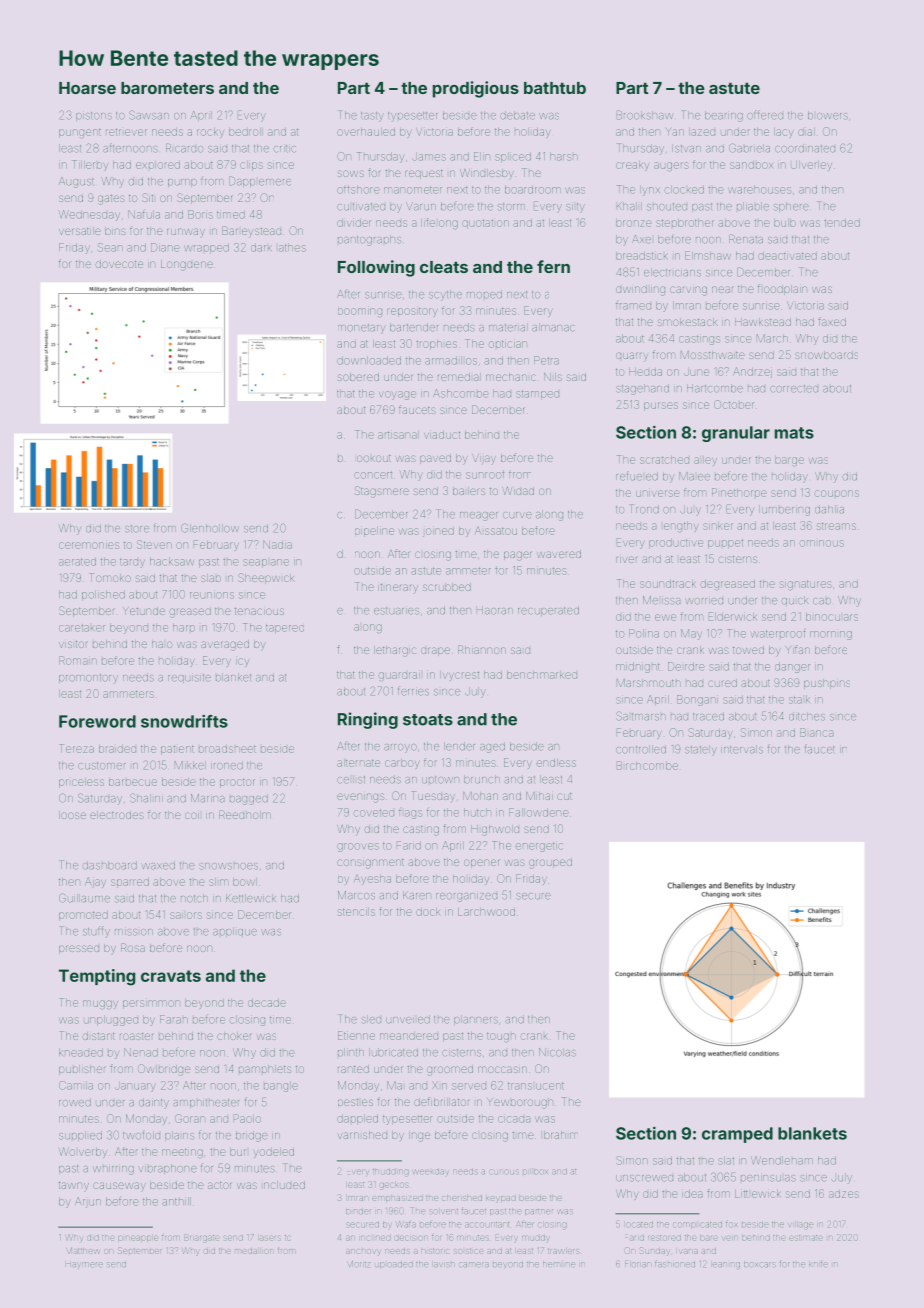 The height and width of the document is (1308, 924). What do you see at coordinates (393, 1052) in the document?
I see `lubricated` at bounding box center [393, 1052].
